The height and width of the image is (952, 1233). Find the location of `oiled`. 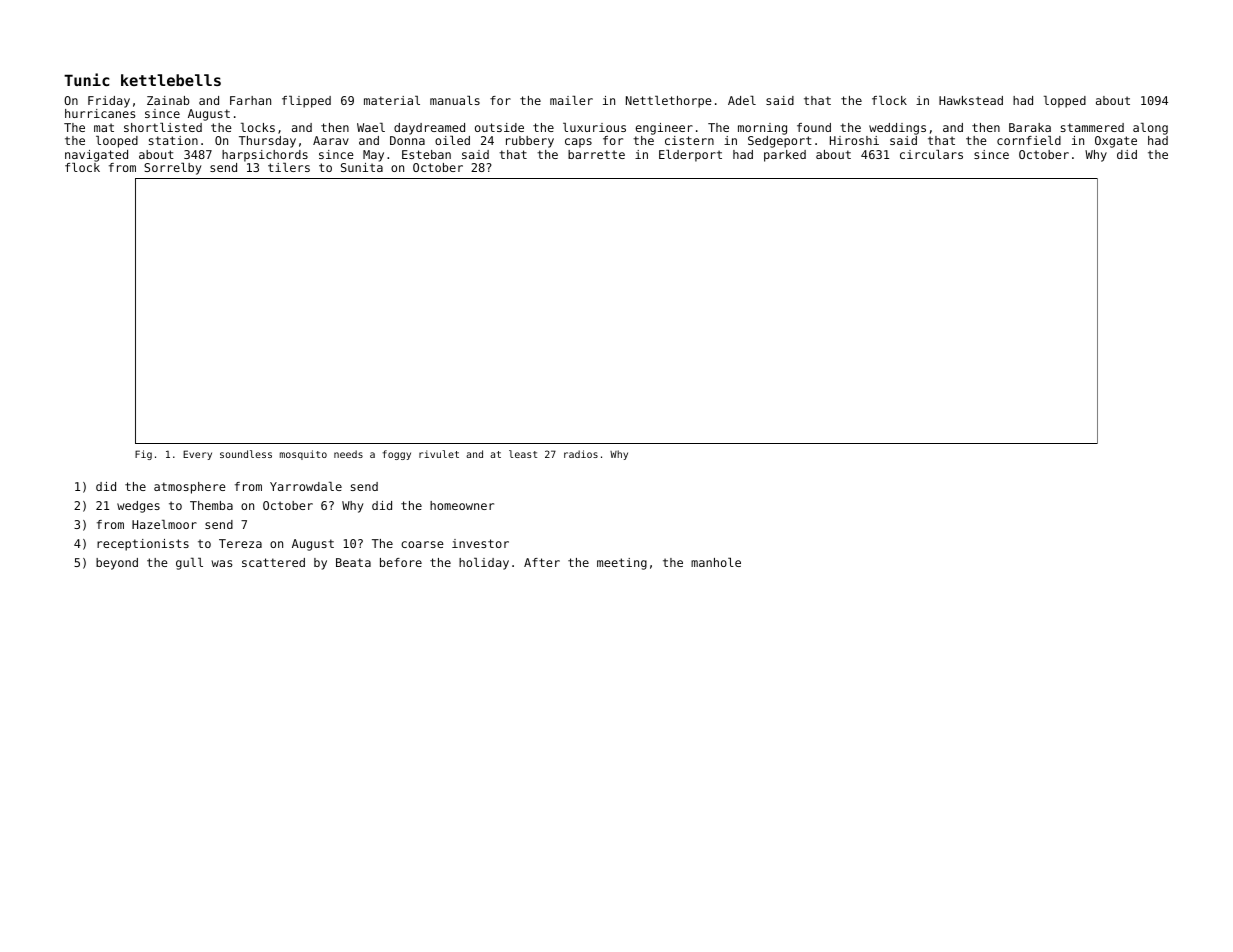

oiled is located at coordinates (452, 140).
